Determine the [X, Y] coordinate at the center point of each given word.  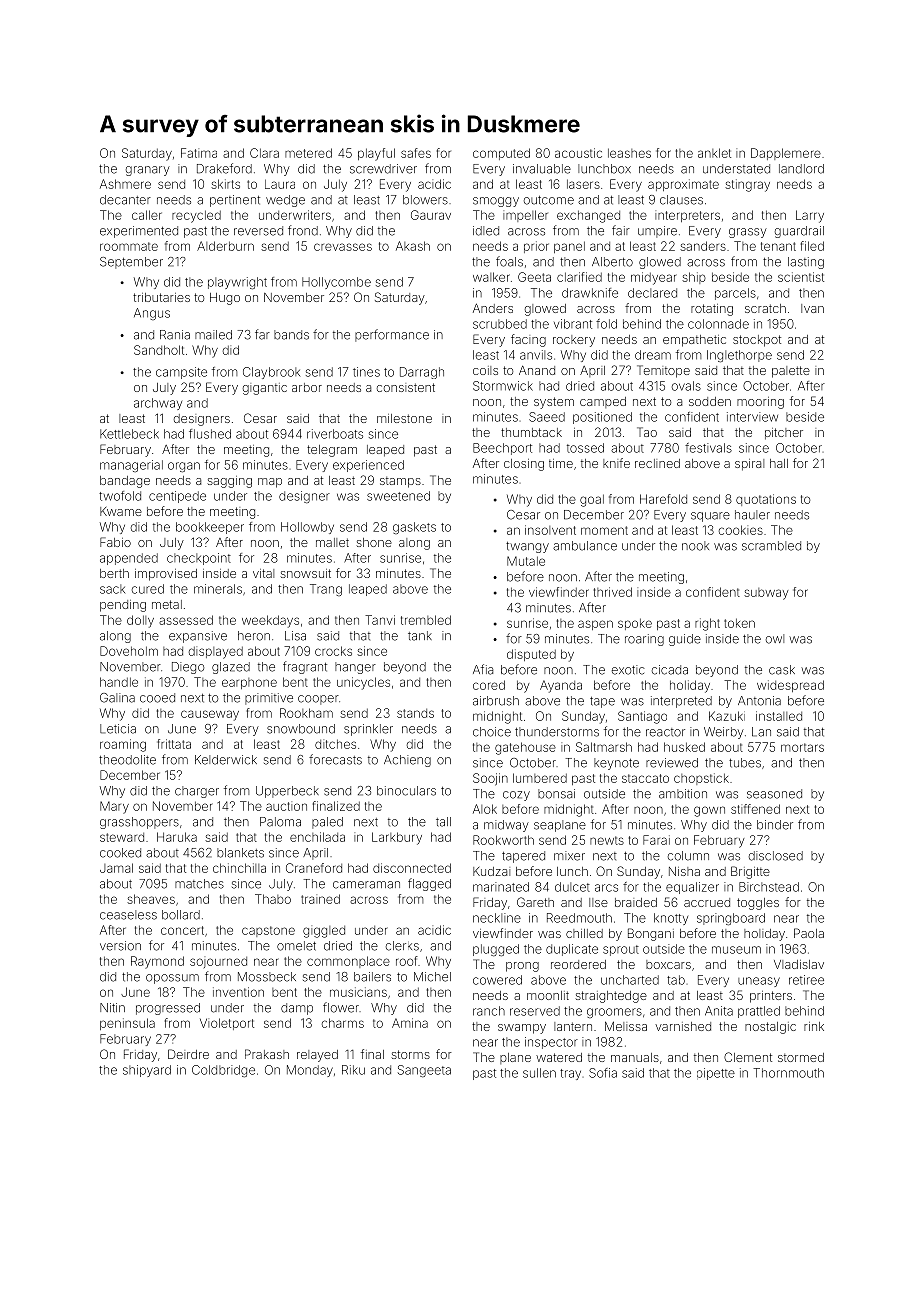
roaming [123, 745]
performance [392, 335]
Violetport [227, 1024]
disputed [531, 655]
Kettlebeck [129, 434]
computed [501, 154]
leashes [629, 153]
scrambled [771, 546]
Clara [264, 153]
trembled [426, 620]
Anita [719, 1011]
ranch [489, 1011]
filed [812, 246]
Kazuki [727, 716]
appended [129, 559]
